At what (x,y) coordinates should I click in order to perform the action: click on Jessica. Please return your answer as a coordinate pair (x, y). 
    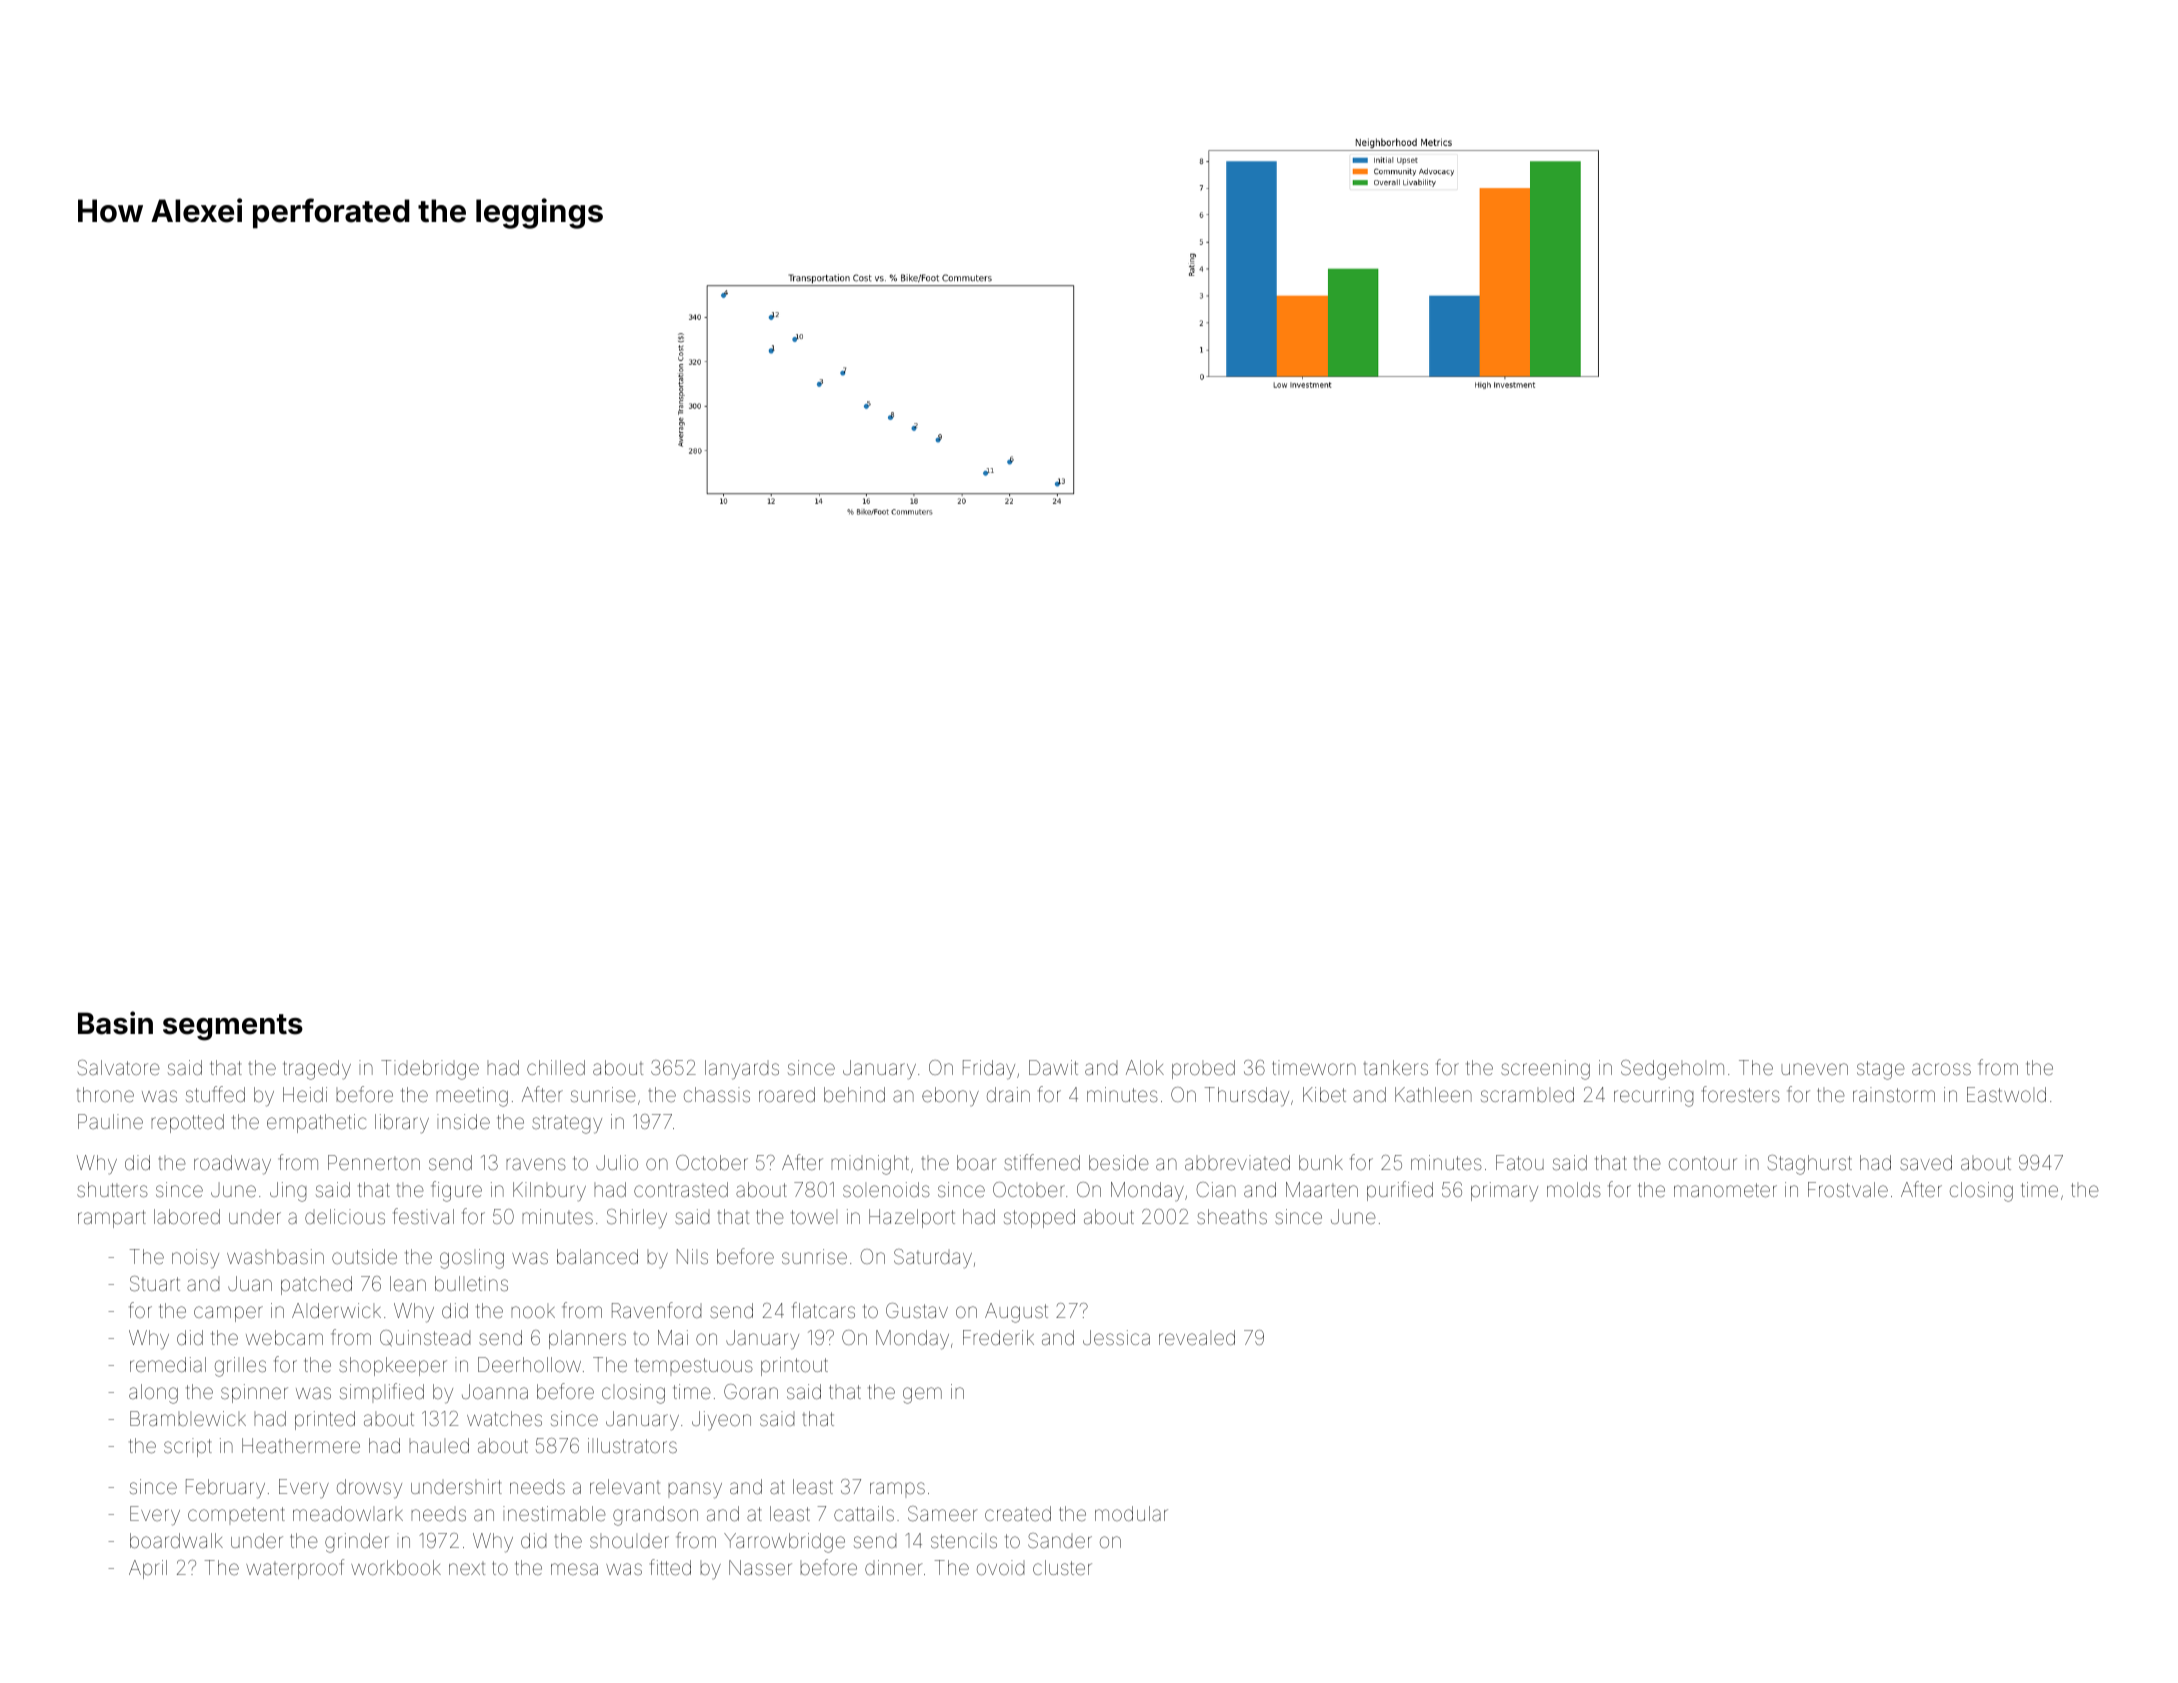
    Looking at the image, I should click on (1116, 1337).
